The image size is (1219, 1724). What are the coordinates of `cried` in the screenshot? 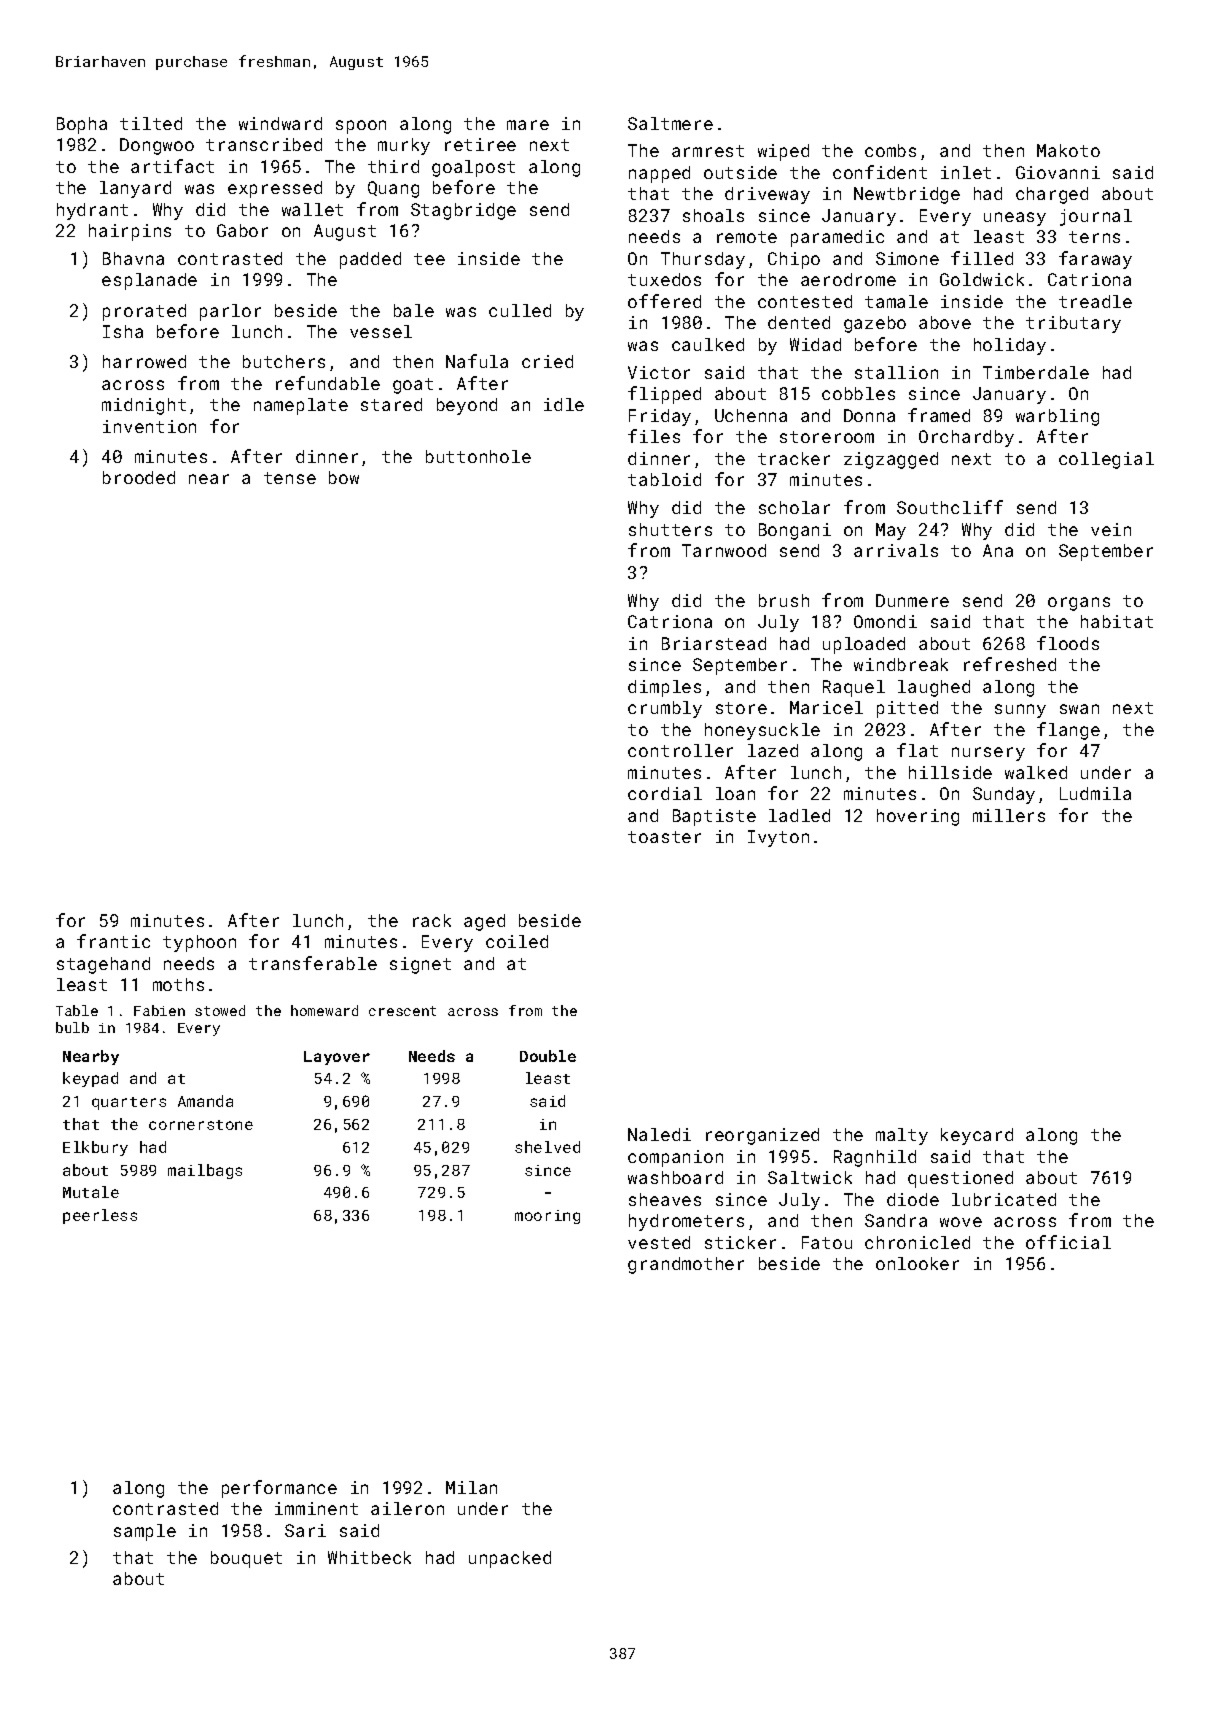 It's located at (547, 361).
